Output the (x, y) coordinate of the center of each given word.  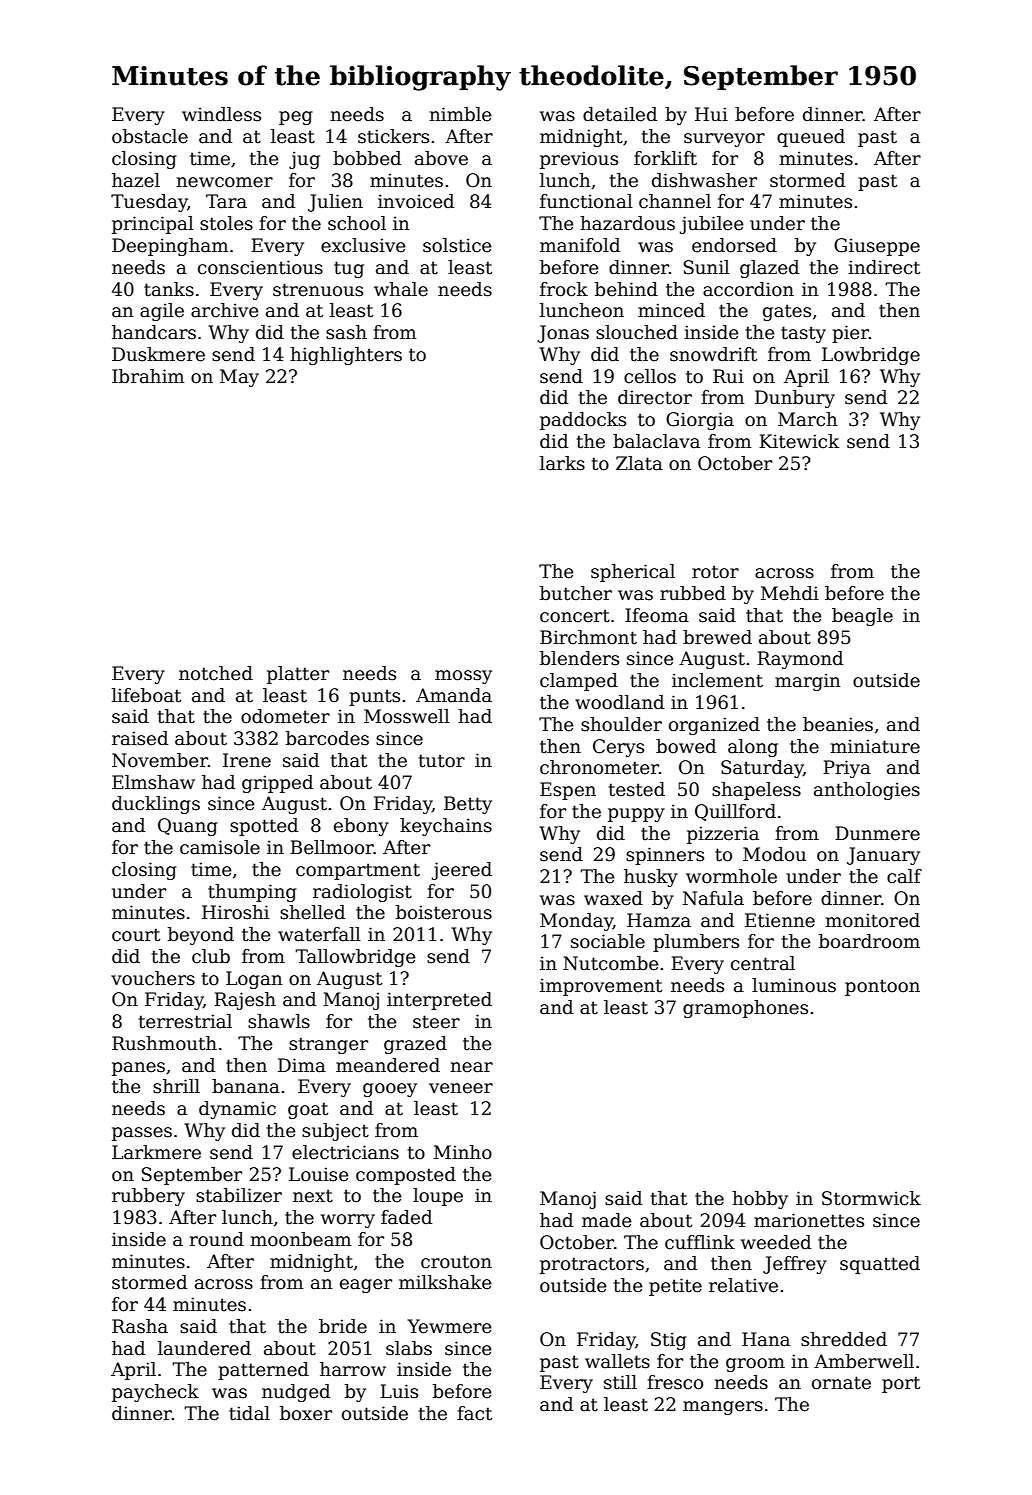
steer (436, 1022)
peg (295, 118)
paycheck (155, 1393)
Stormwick (871, 1198)
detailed (620, 114)
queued (811, 138)
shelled (312, 912)
